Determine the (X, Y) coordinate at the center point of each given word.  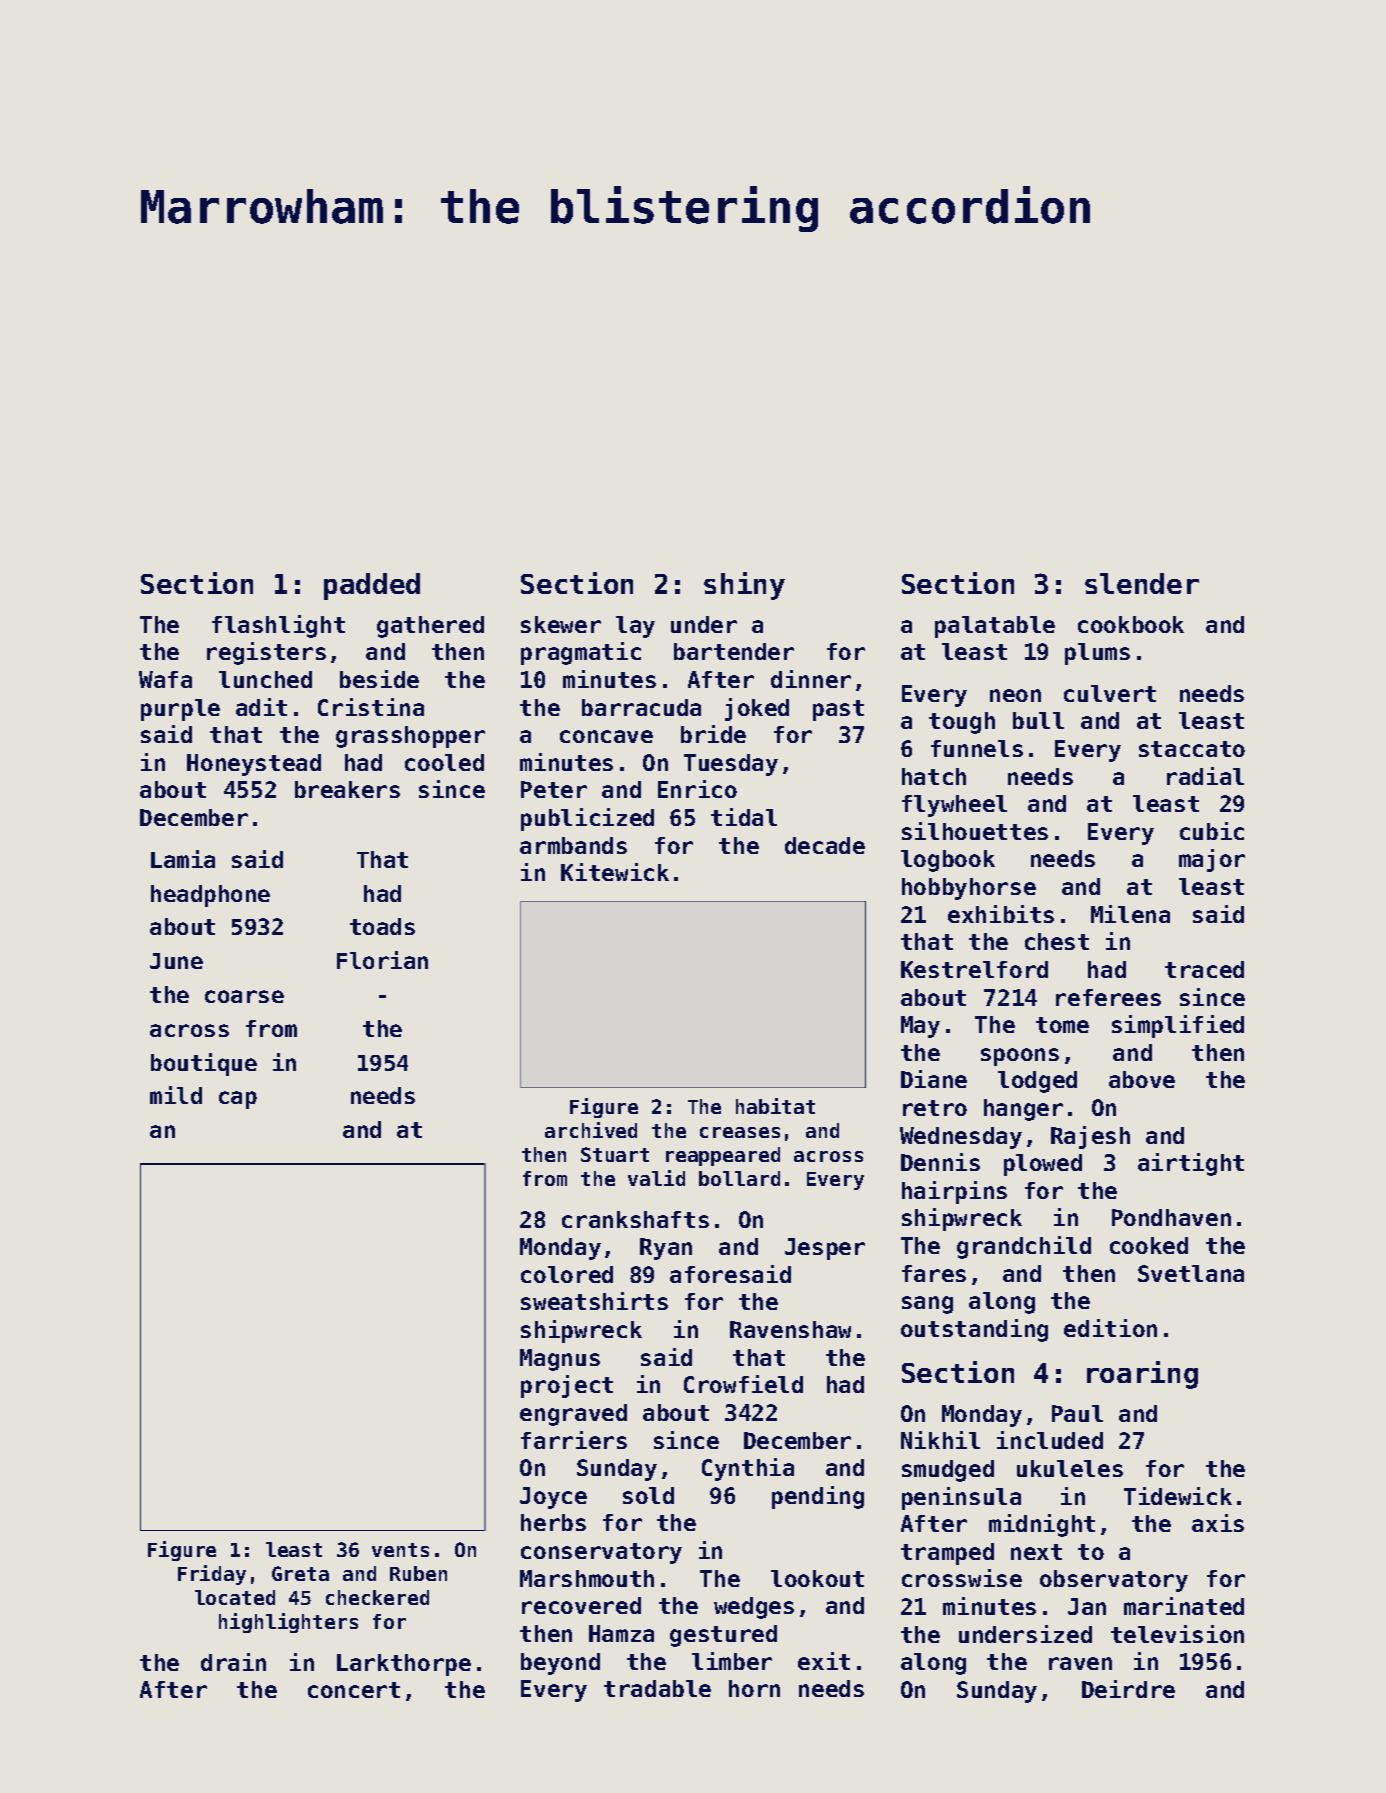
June (176, 961)
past (838, 710)
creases (740, 1132)
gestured (723, 1636)
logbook (948, 861)
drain (233, 1662)
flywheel (954, 806)
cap (238, 1100)
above (1142, 1079)
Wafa (165, 679)
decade (825, 845)
